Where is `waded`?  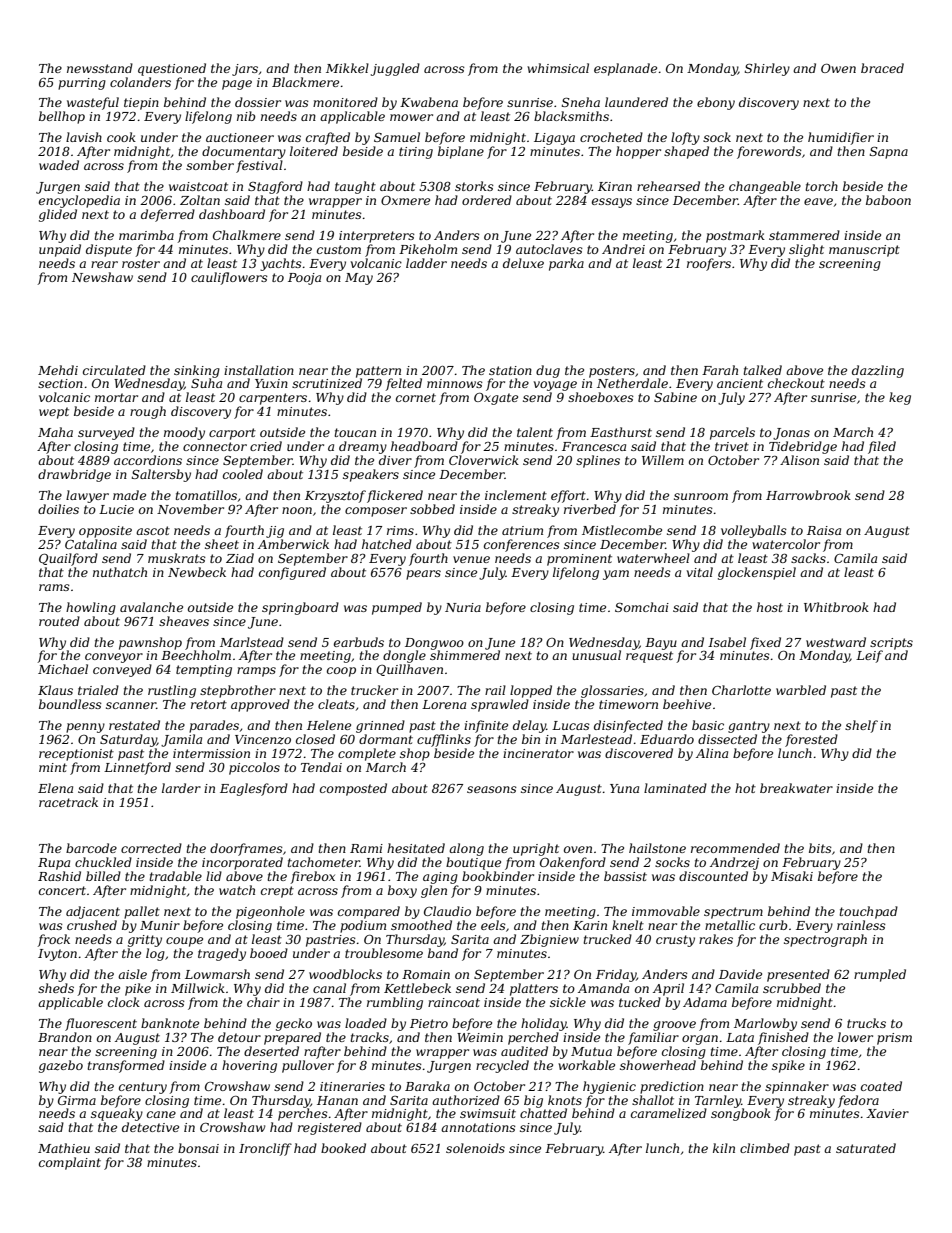
waded is located at coordinates (59, 165).
